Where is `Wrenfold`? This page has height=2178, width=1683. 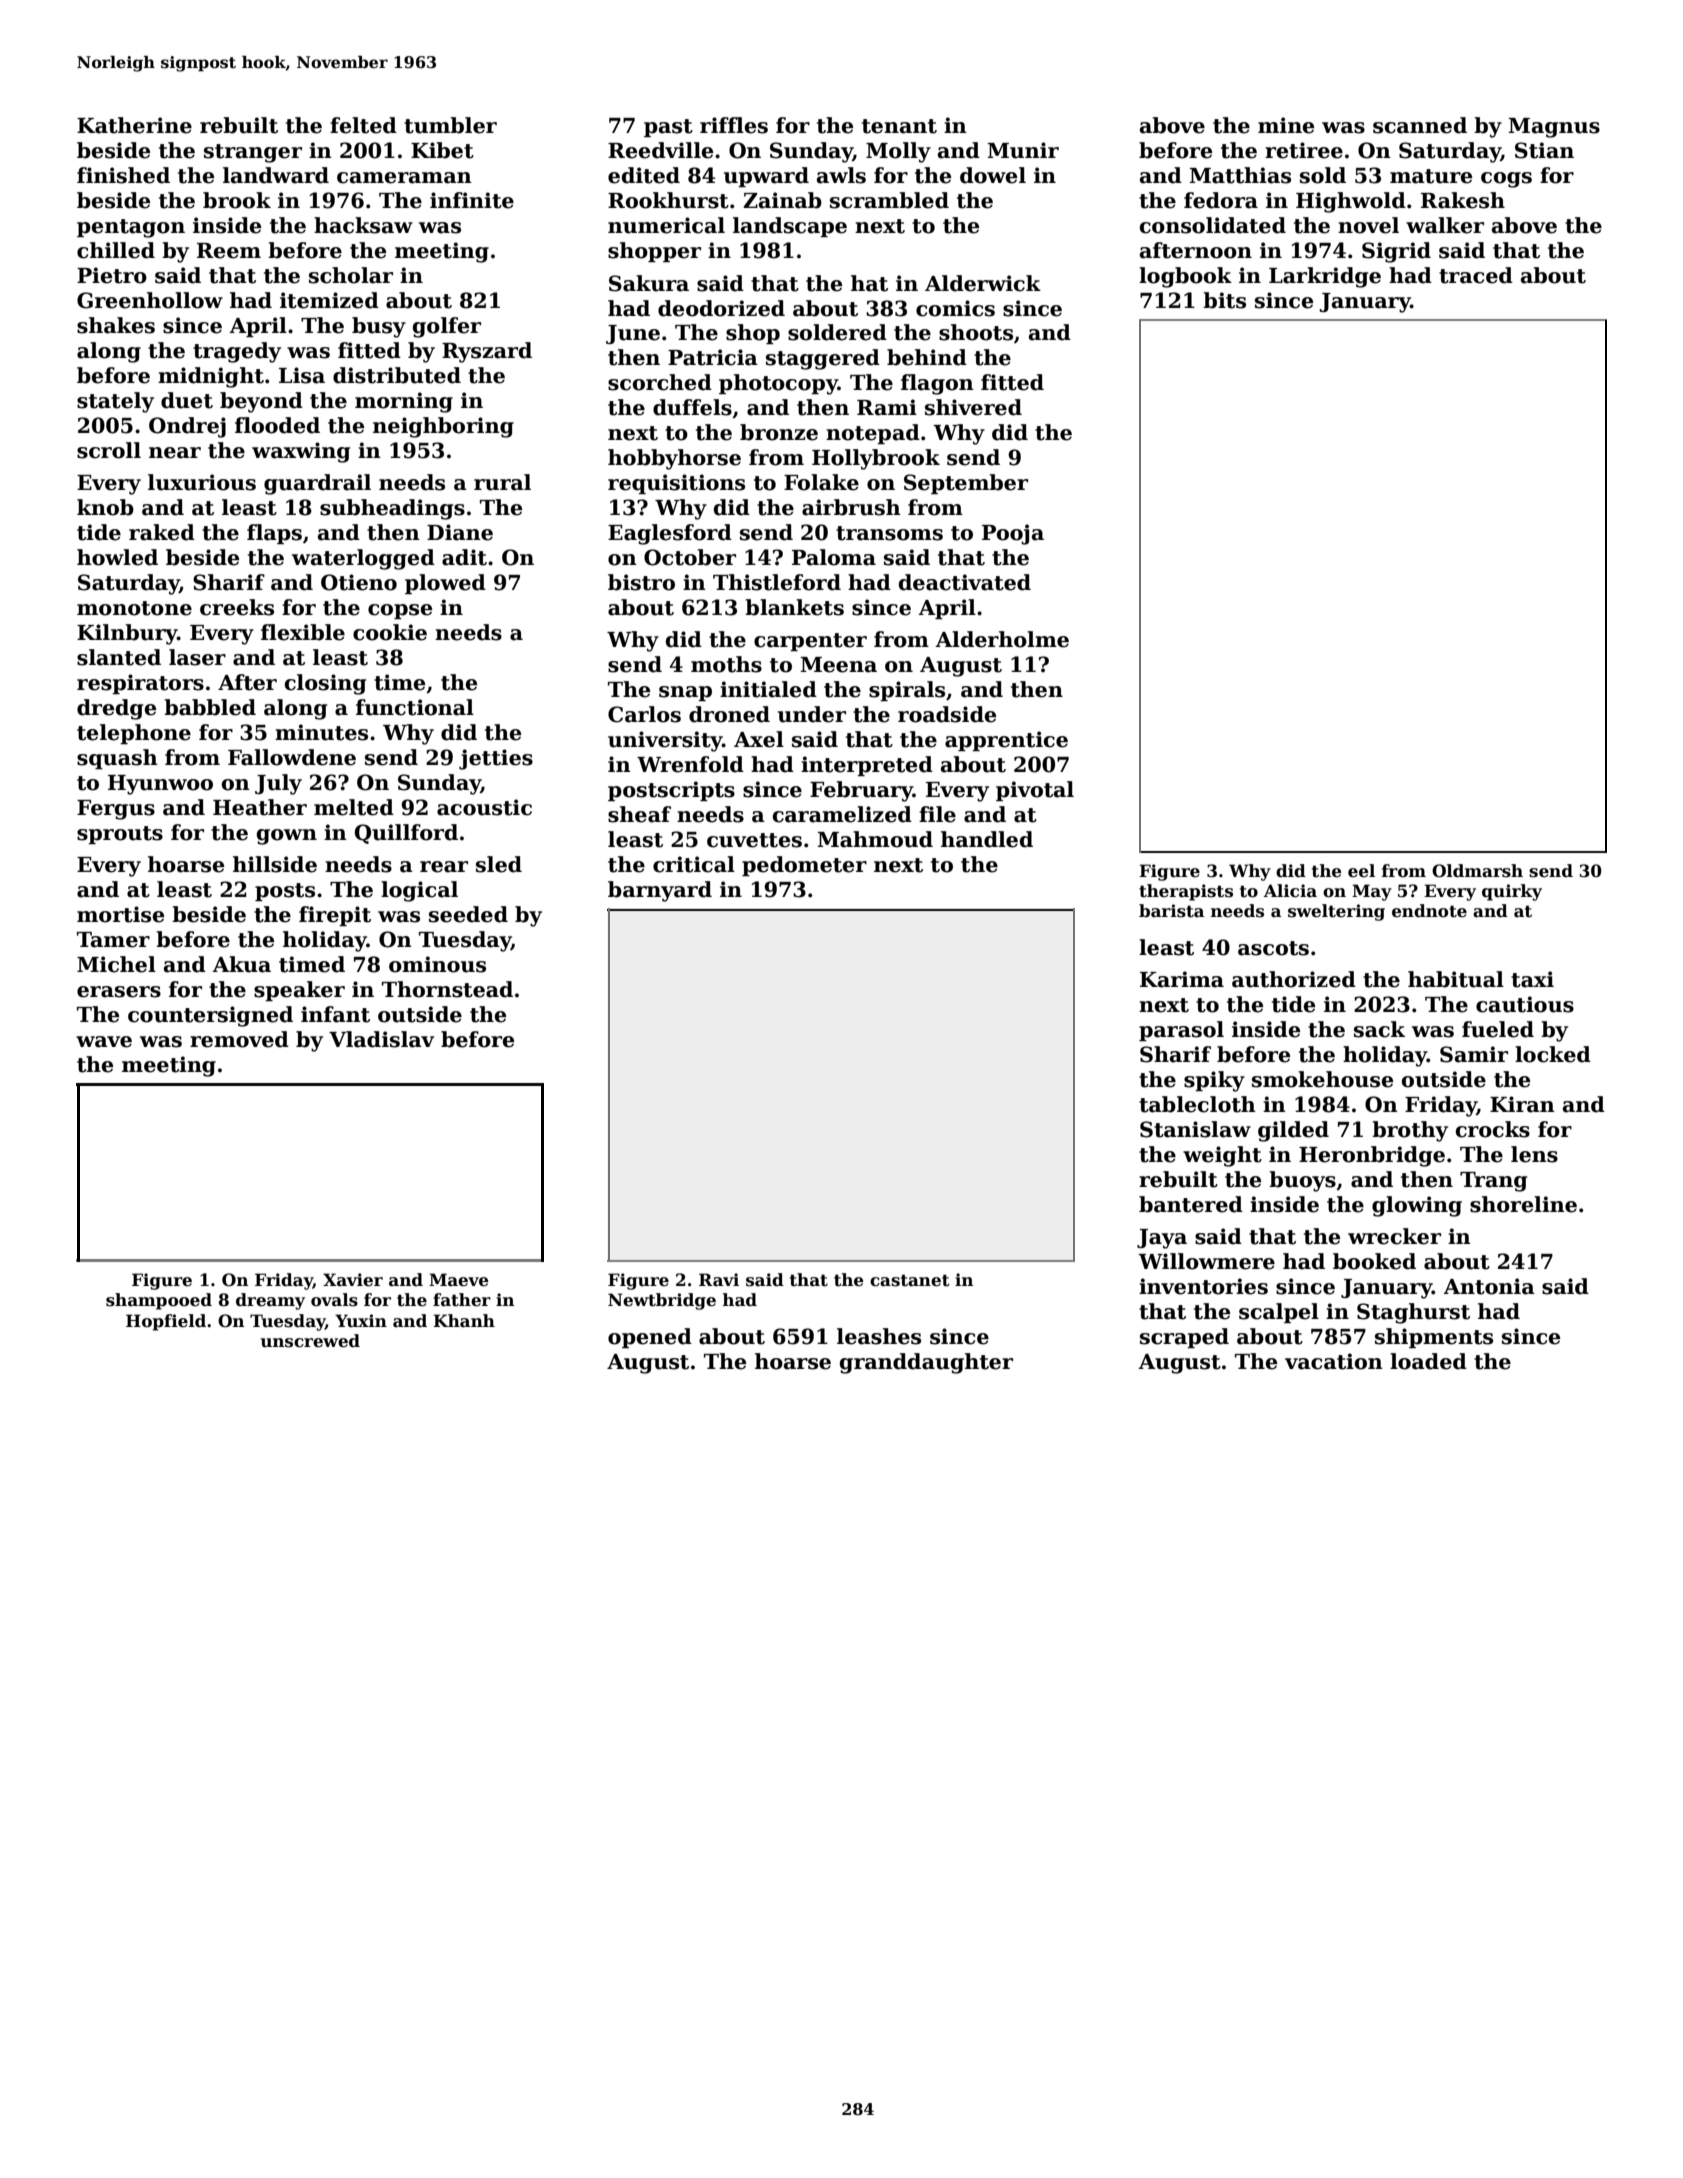 Wrenfold is located at coordinates (690, 764).
